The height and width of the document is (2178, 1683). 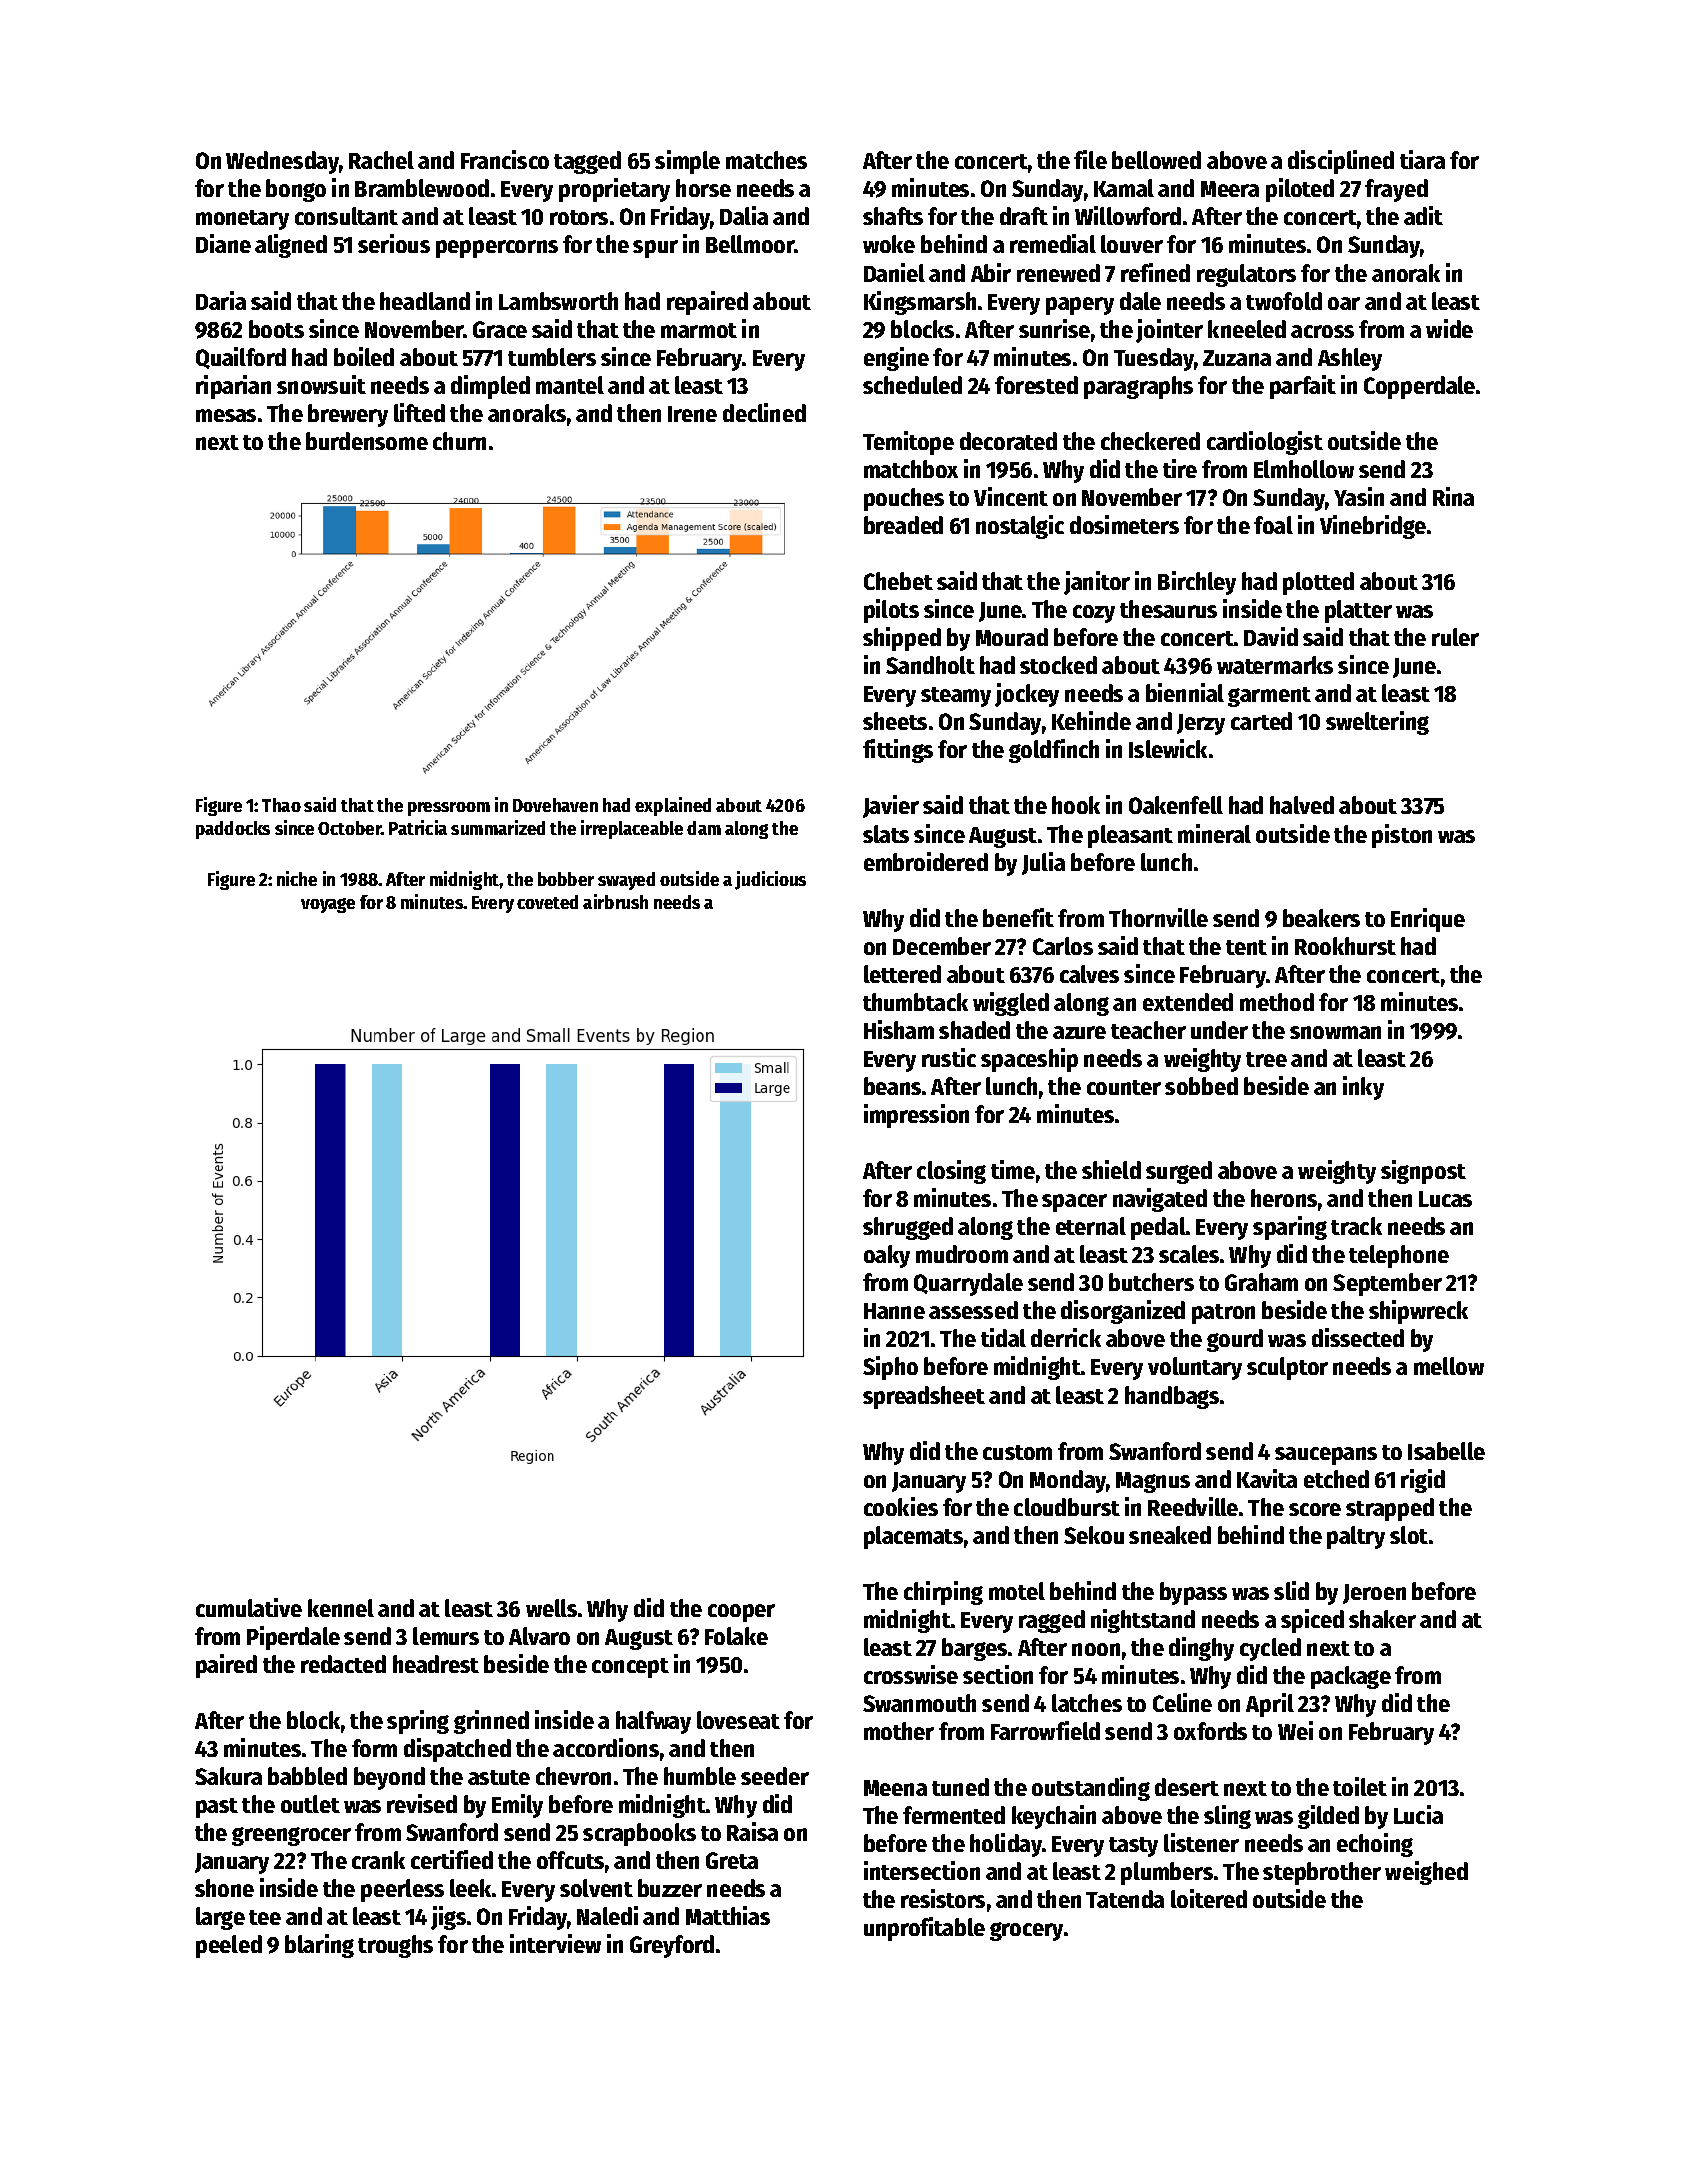 What do you see at coordinates (1143, 1621) in the document?
I see `nightstand` at bounding box center [1143, 1621].
